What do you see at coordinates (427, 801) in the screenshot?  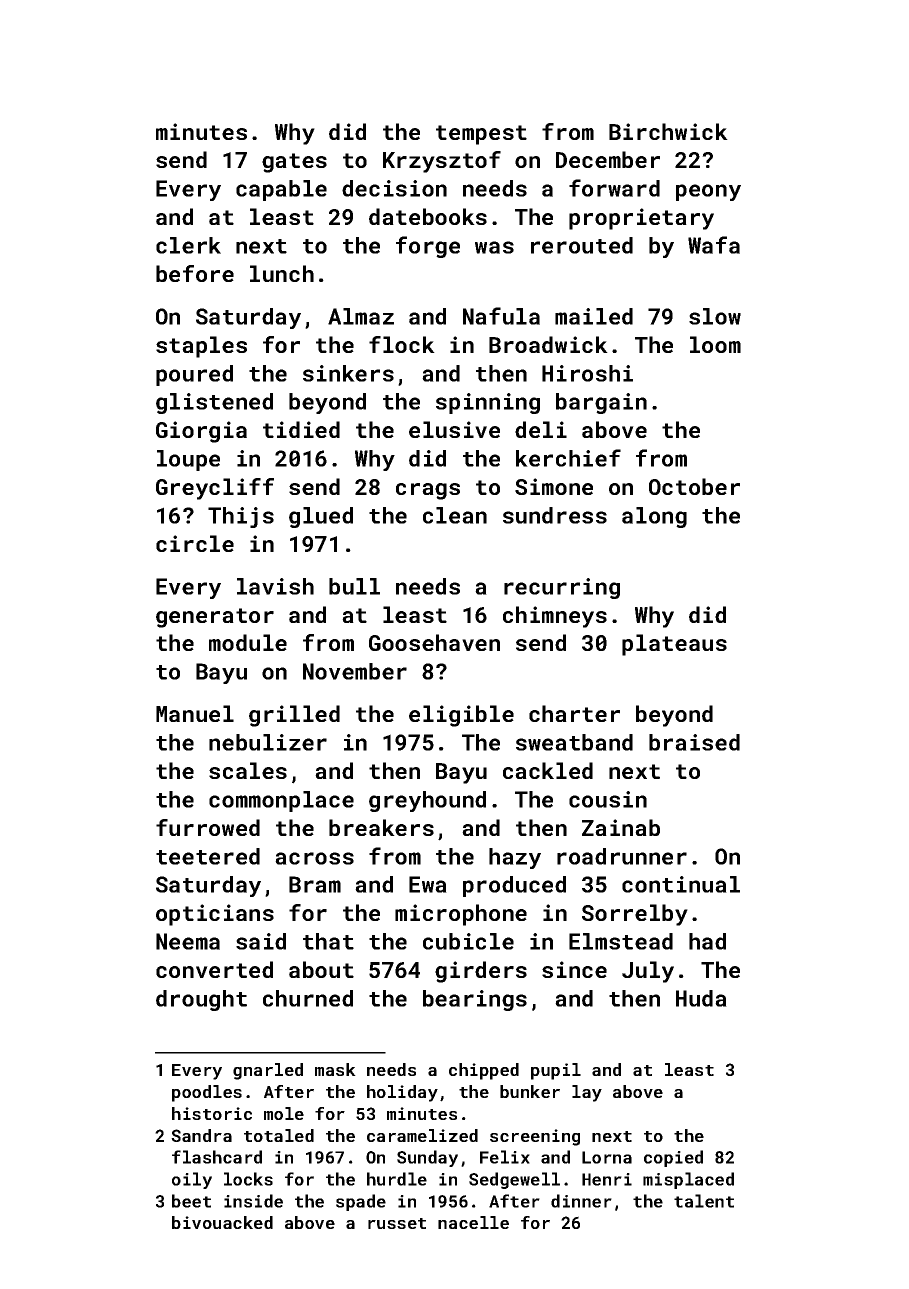 I see `greyhound` at bounding box center [427, 801].
